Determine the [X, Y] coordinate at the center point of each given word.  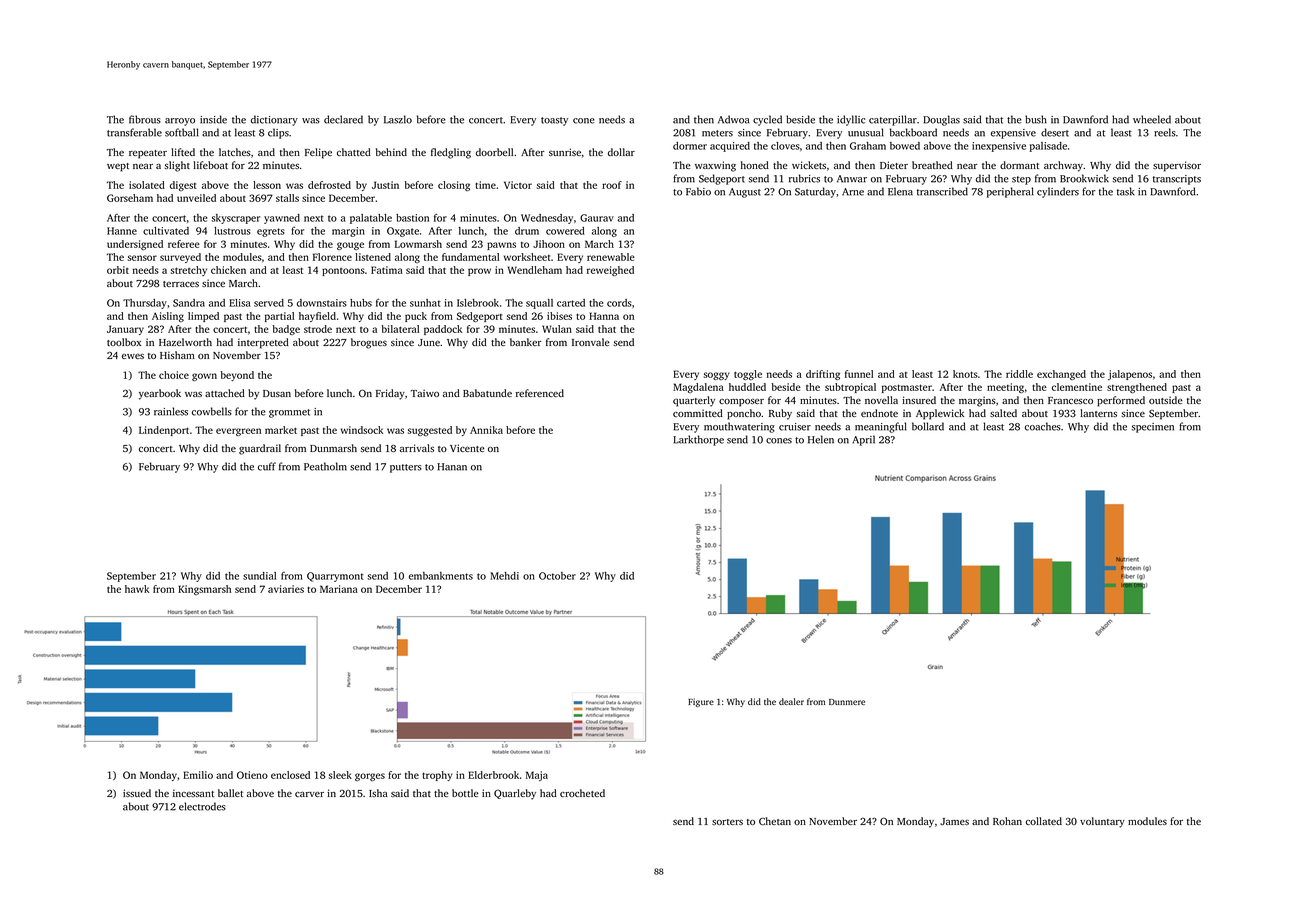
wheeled [1152, 119]
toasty [554, 121]
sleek [340, 775]
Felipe [318, 153]
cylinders [1058, 192]
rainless [171, 411]
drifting [823, 375]
